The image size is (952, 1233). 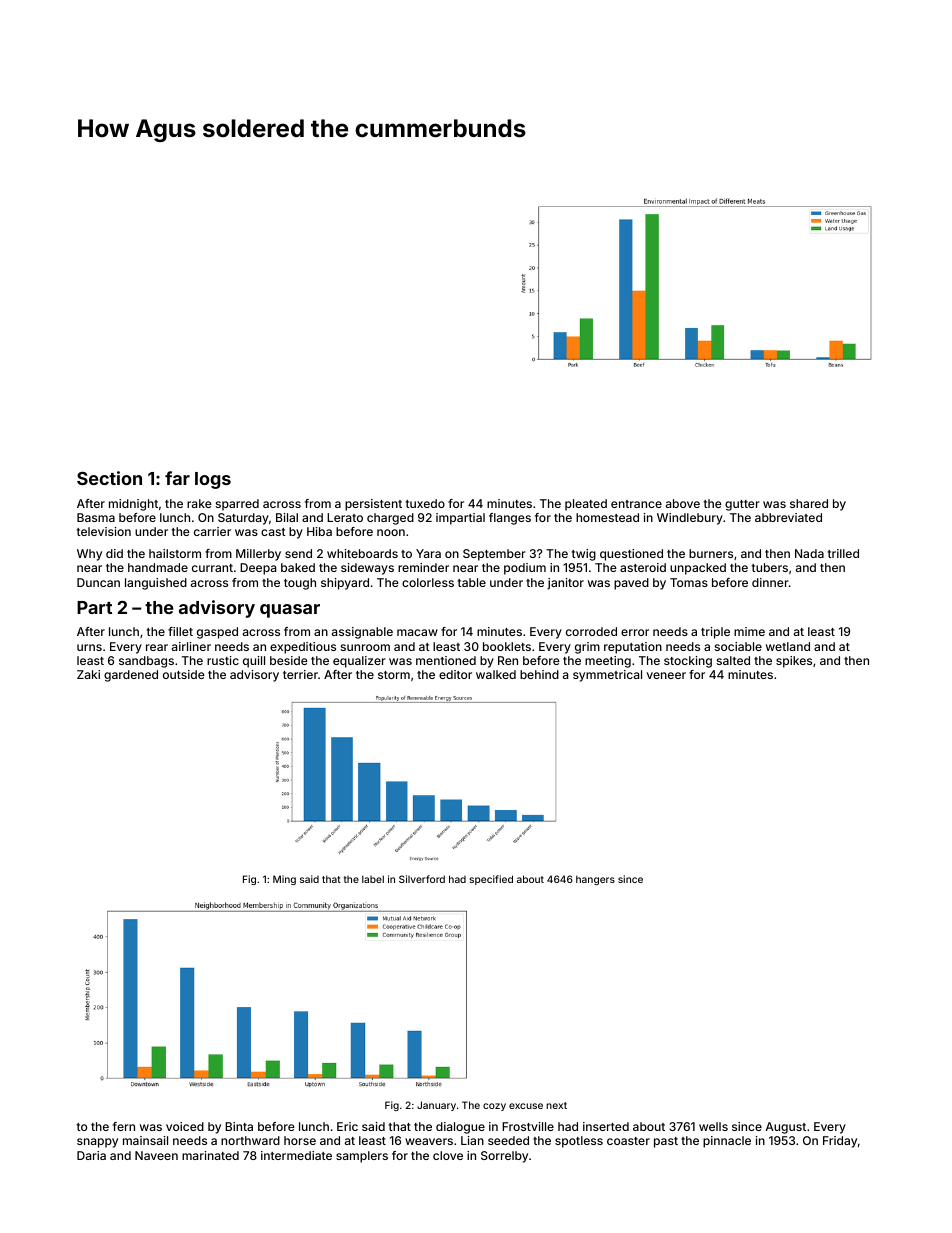 What do you see at coordinates (586, 505) in the document?
I see `pleated` at bounding box center [586, 505].
